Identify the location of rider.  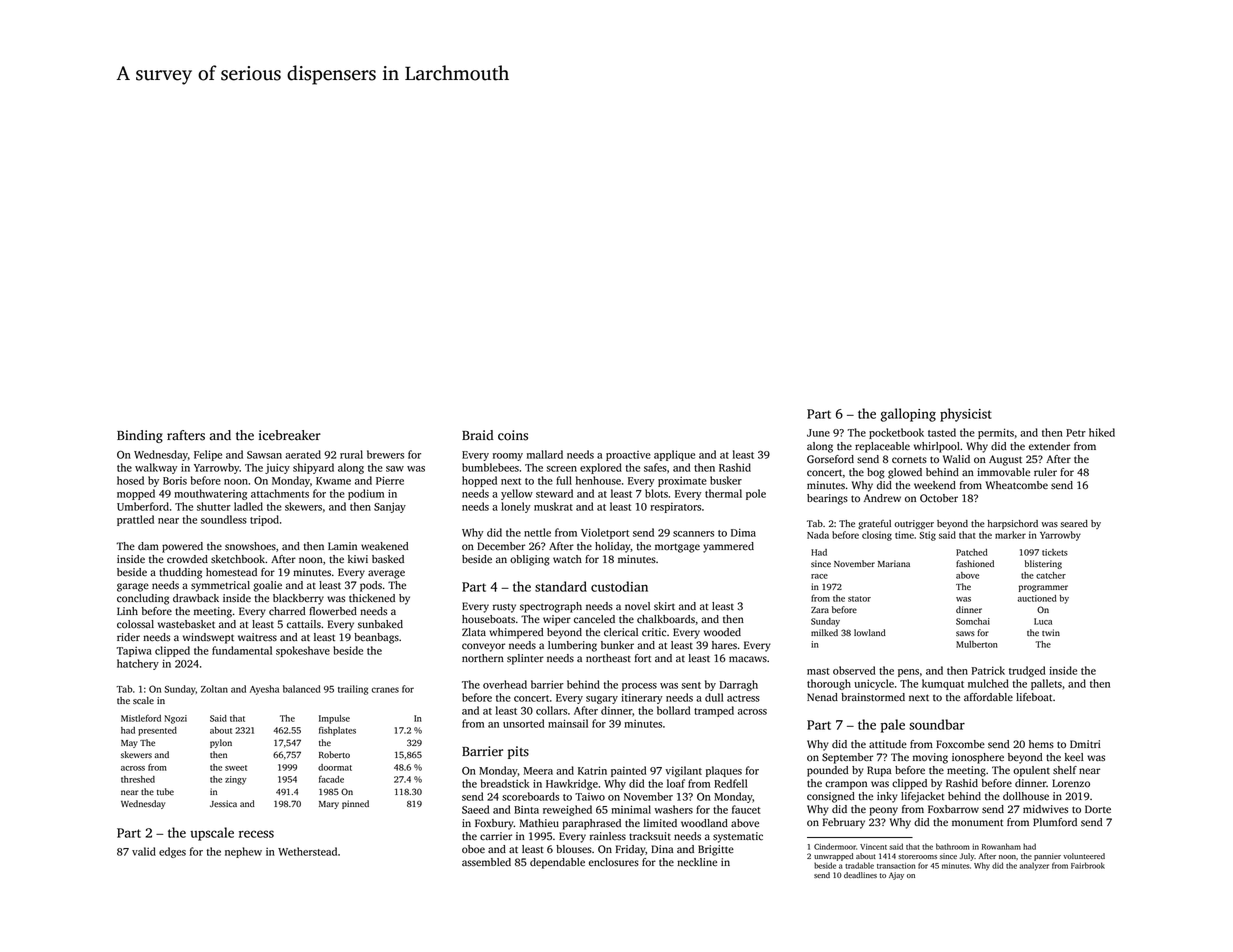
(128, 637).
